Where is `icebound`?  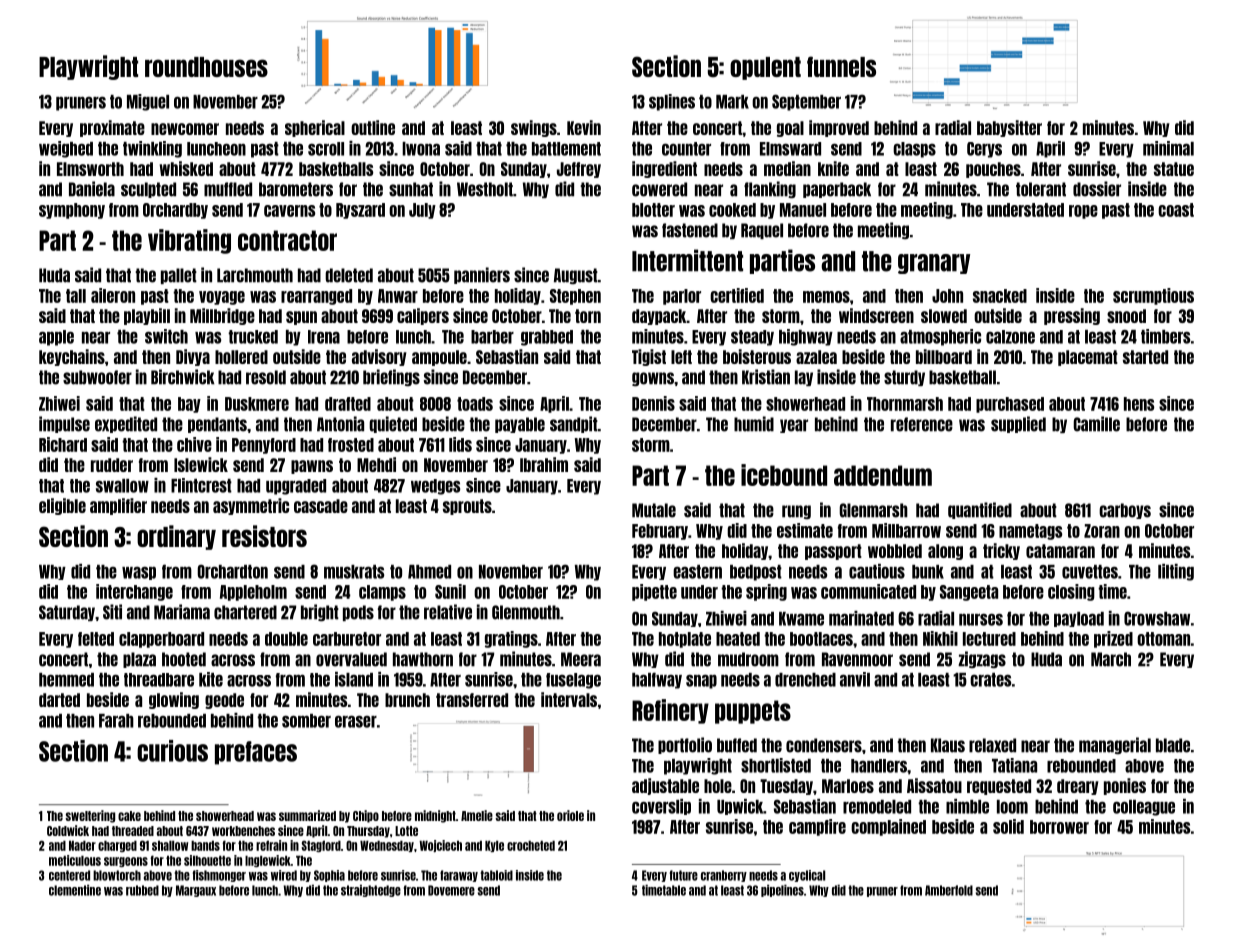
icebound is located at coordinates (784, 475).
